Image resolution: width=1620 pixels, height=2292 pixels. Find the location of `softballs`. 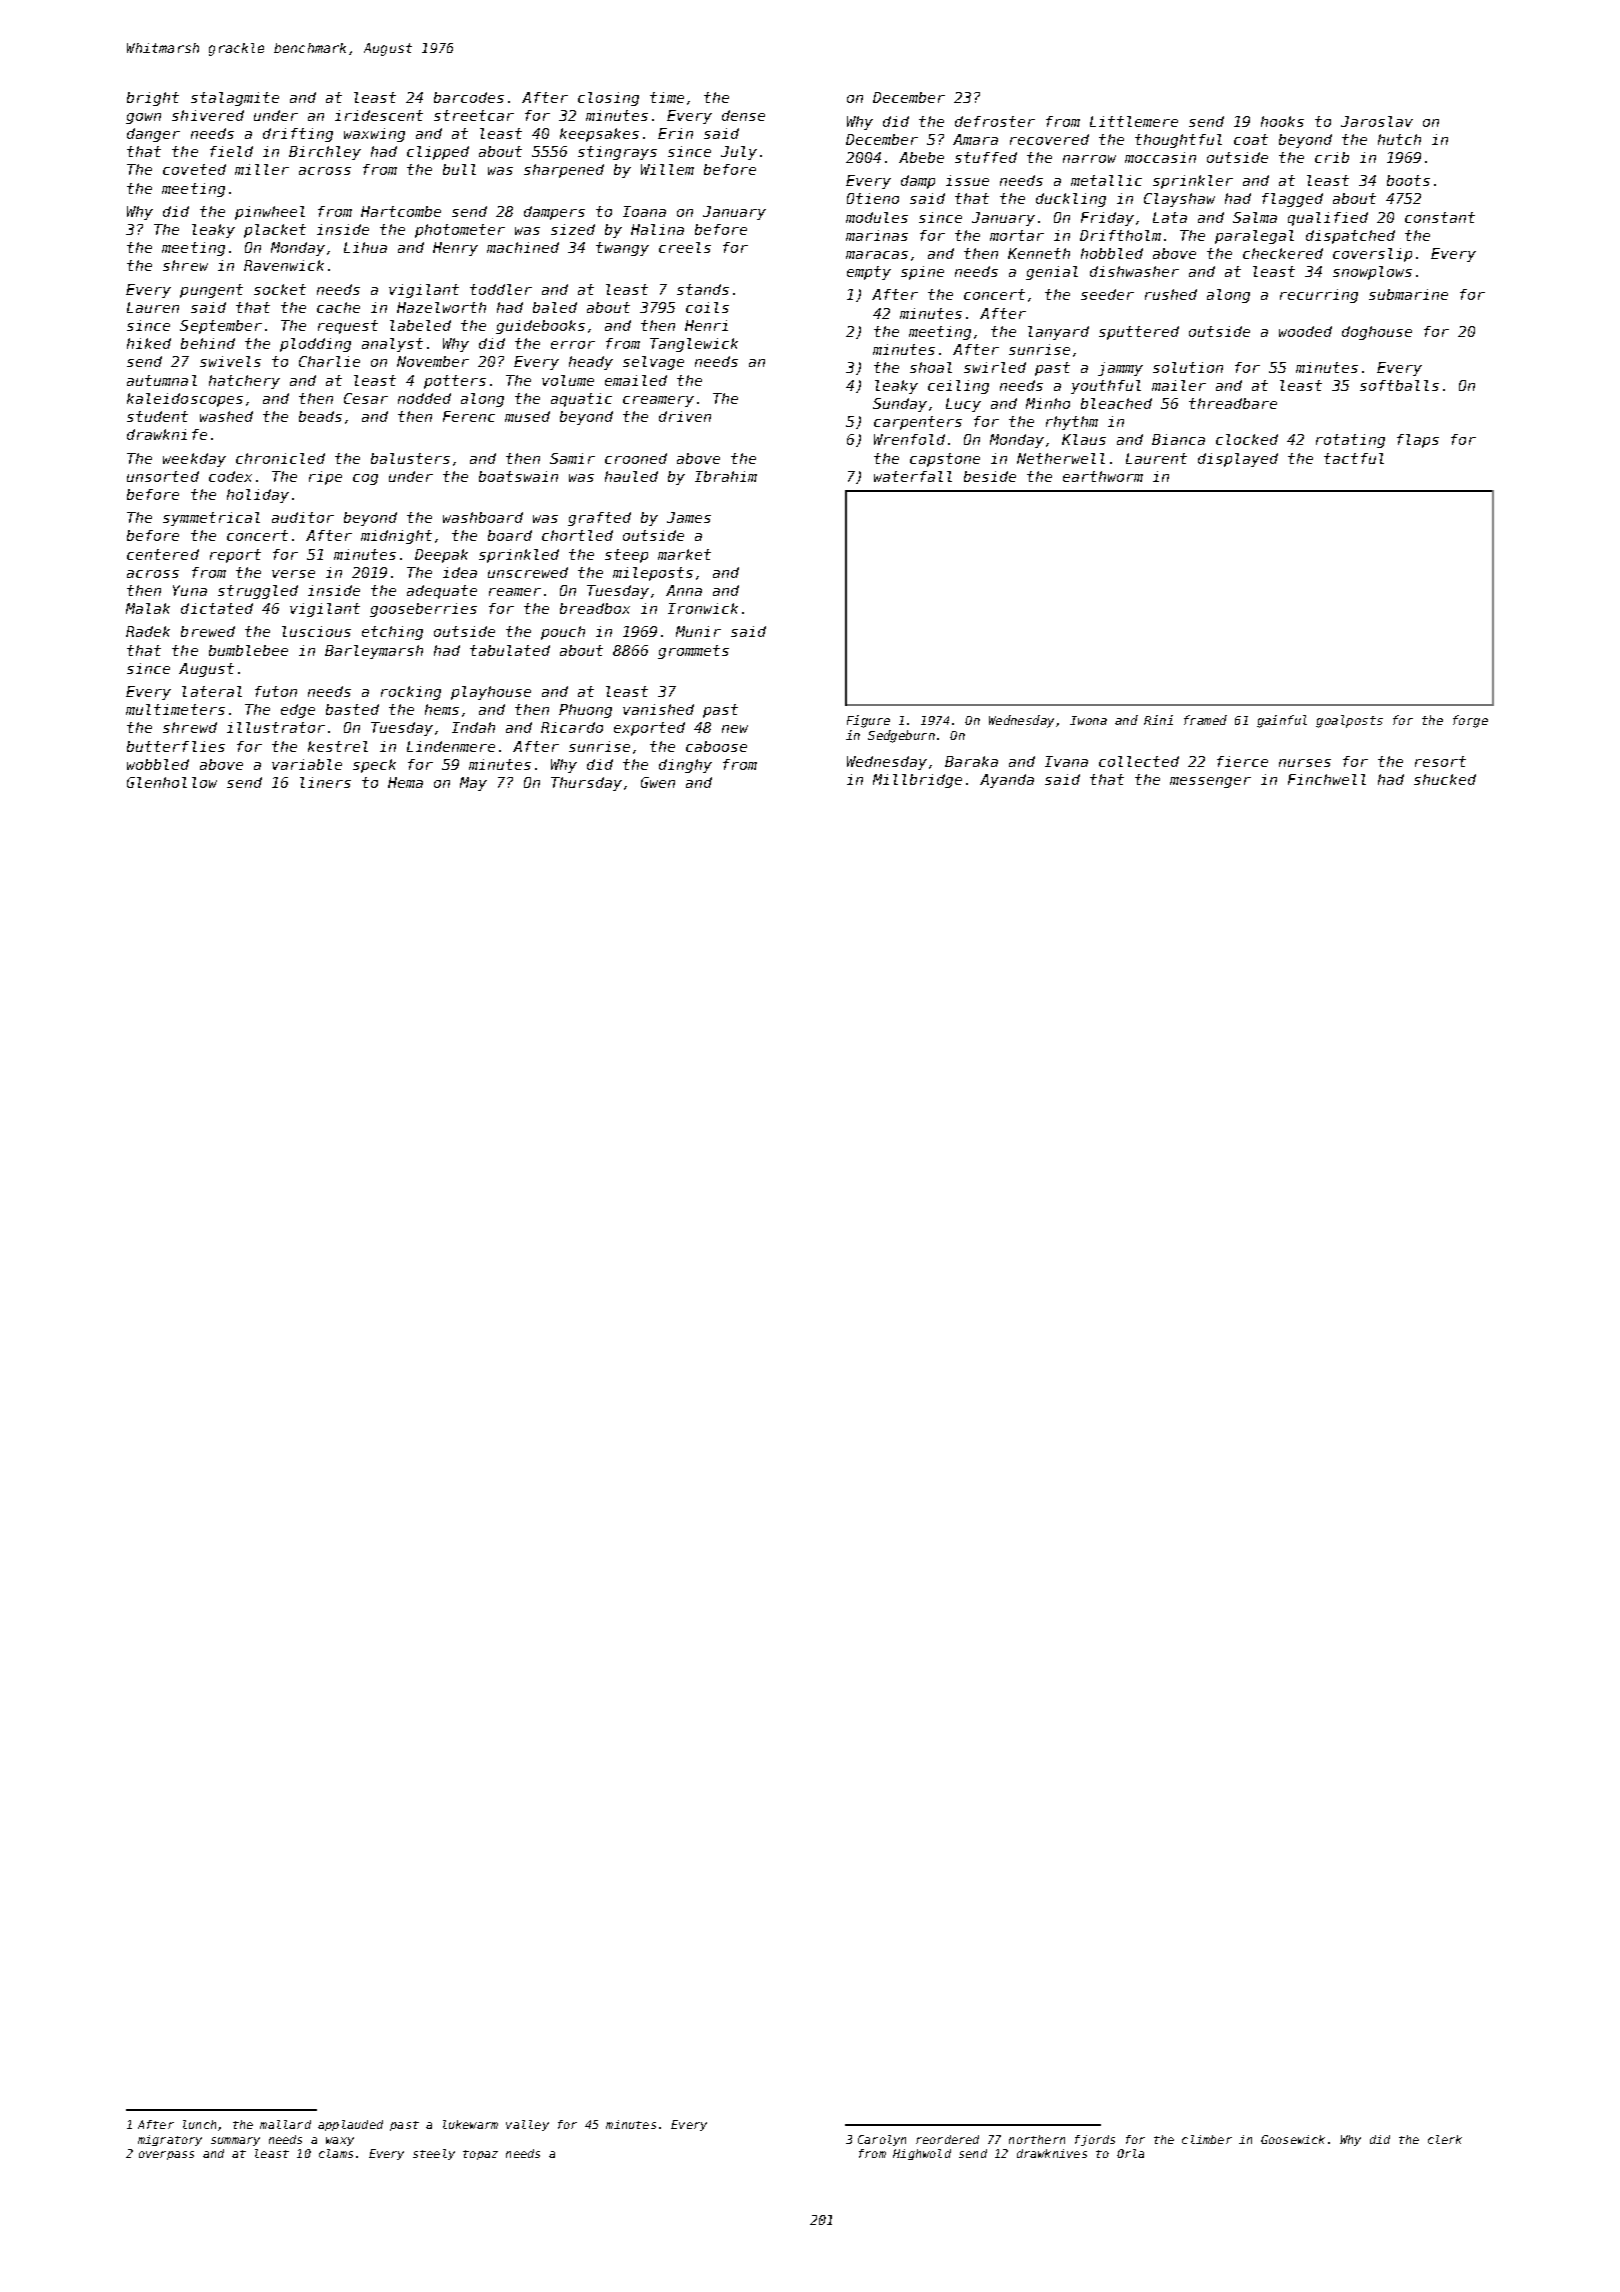

softballs is located at coordinates (1399, 385).
